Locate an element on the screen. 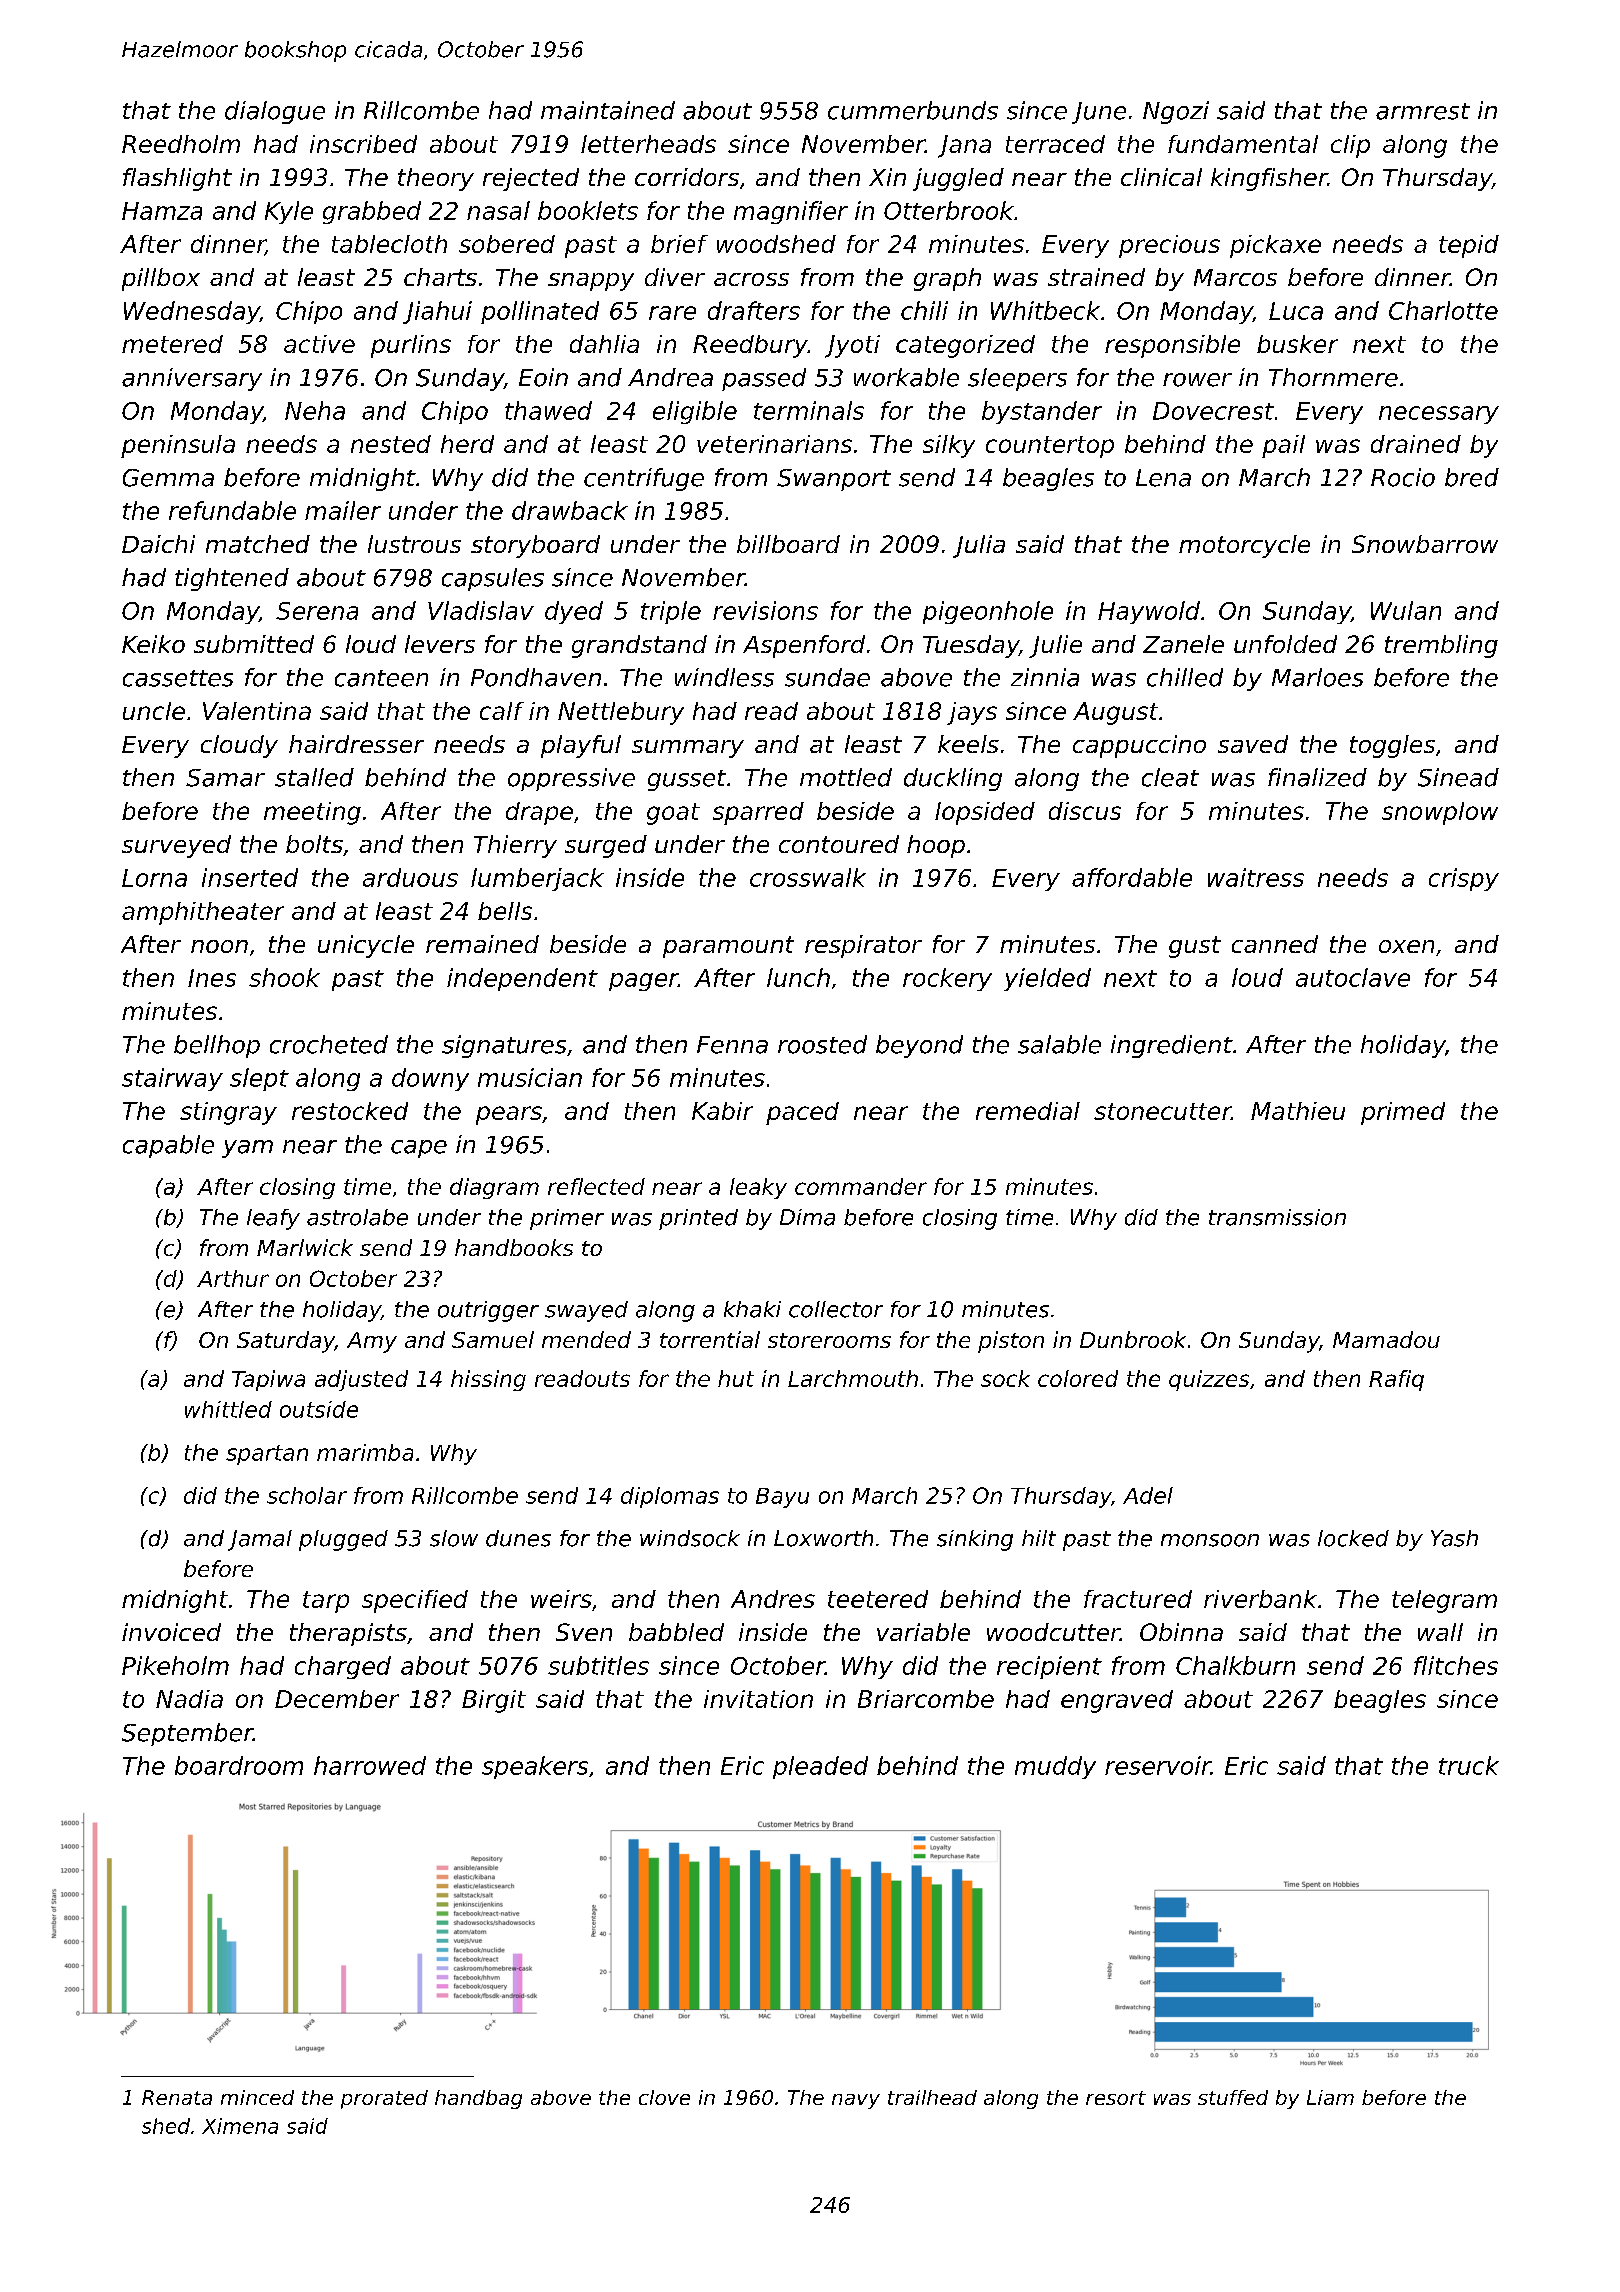 This screenshot has height=2292, width=1620. trembling is located at coordinates (1441, 646).
